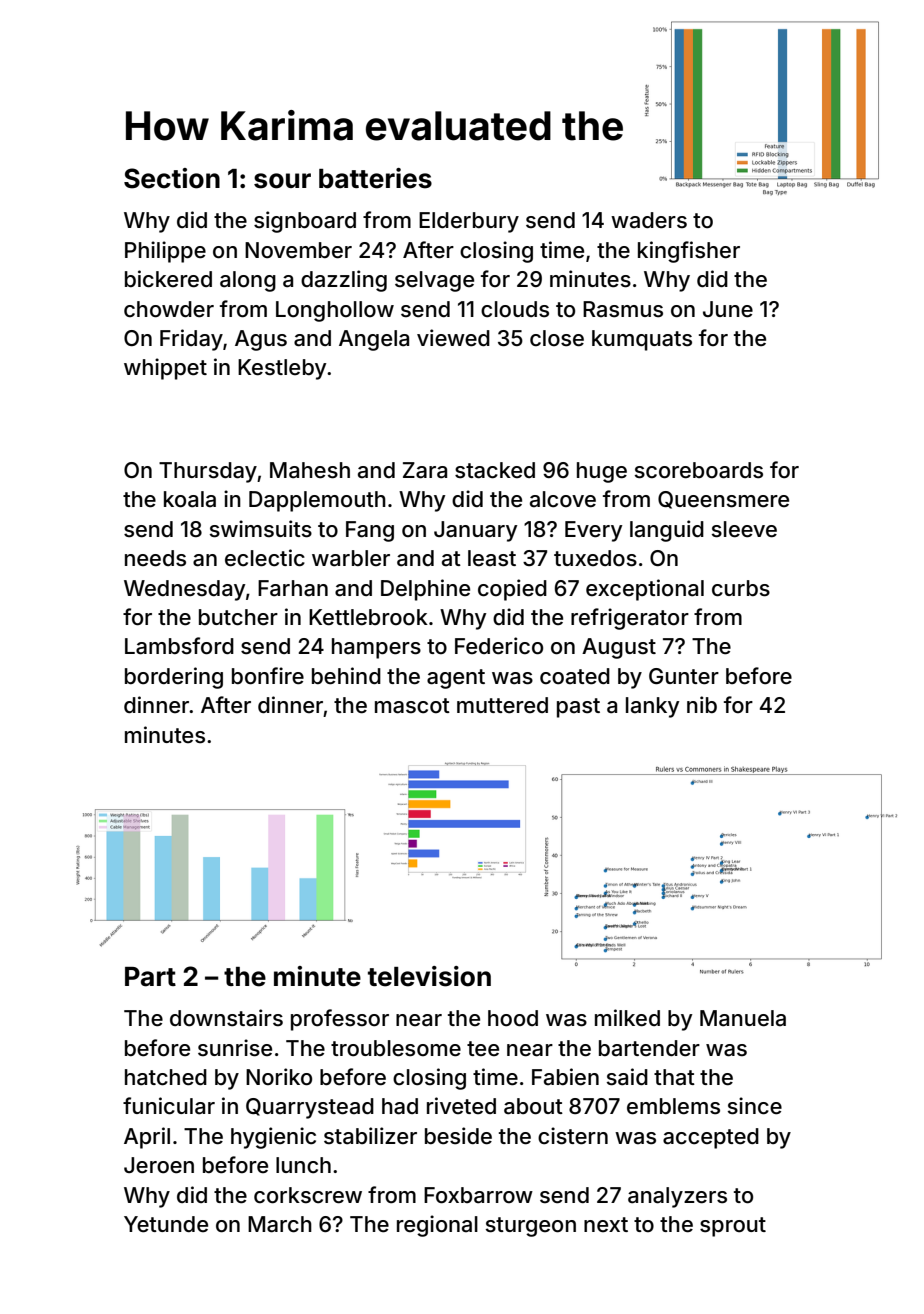  What do you see at coordinates (308, 1195) in the screenshot?
I see `corkscrew` at bounding box center [308, 1195].
